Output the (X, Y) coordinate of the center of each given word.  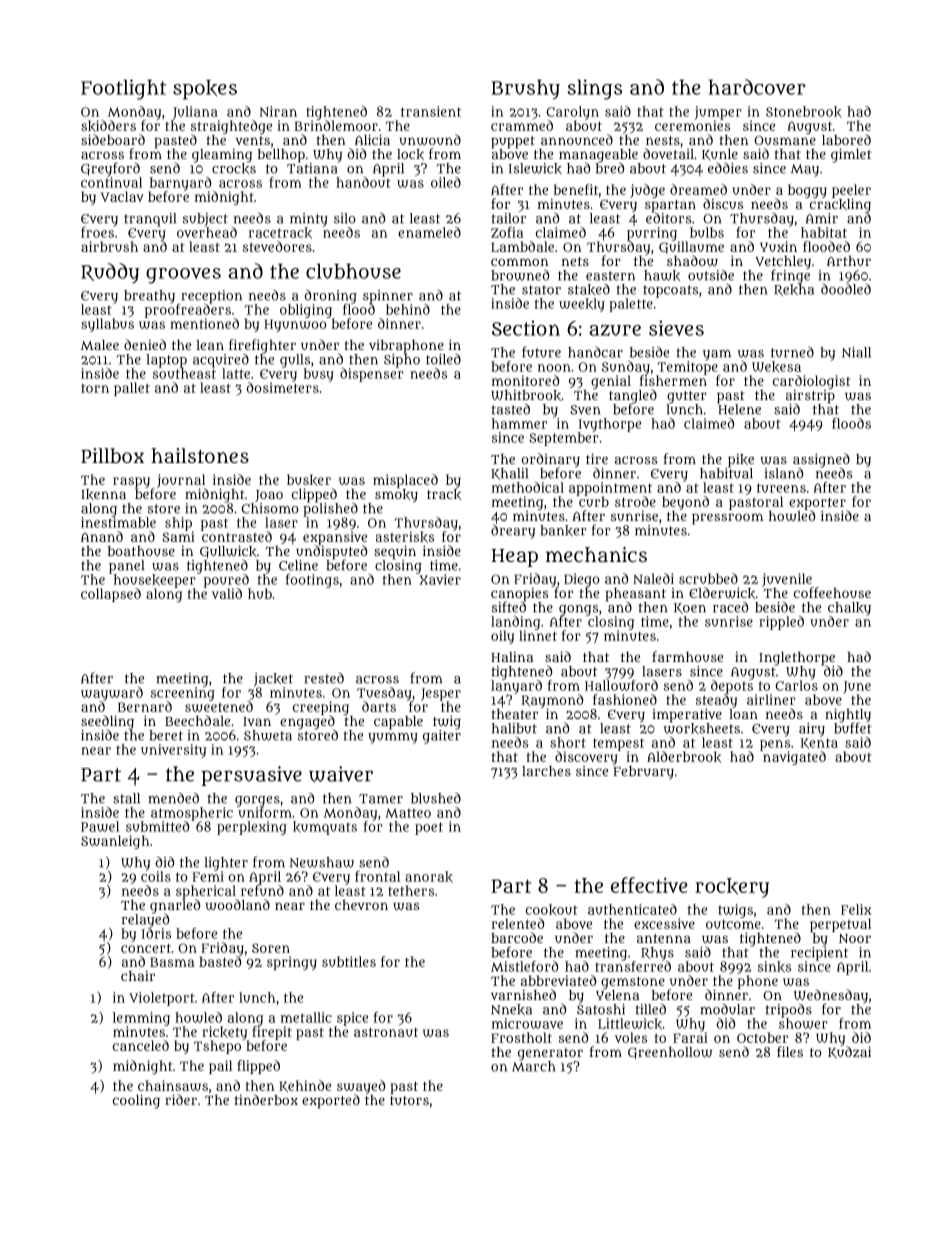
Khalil (509, 474)
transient (431, 111)
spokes (205, 90)
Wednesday (831, 996)
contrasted (237, 536)
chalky (849, 609)
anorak (429, 877)
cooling (136, 1101)
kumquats (325, 828)
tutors (409, 1100)
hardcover (757, 87)
